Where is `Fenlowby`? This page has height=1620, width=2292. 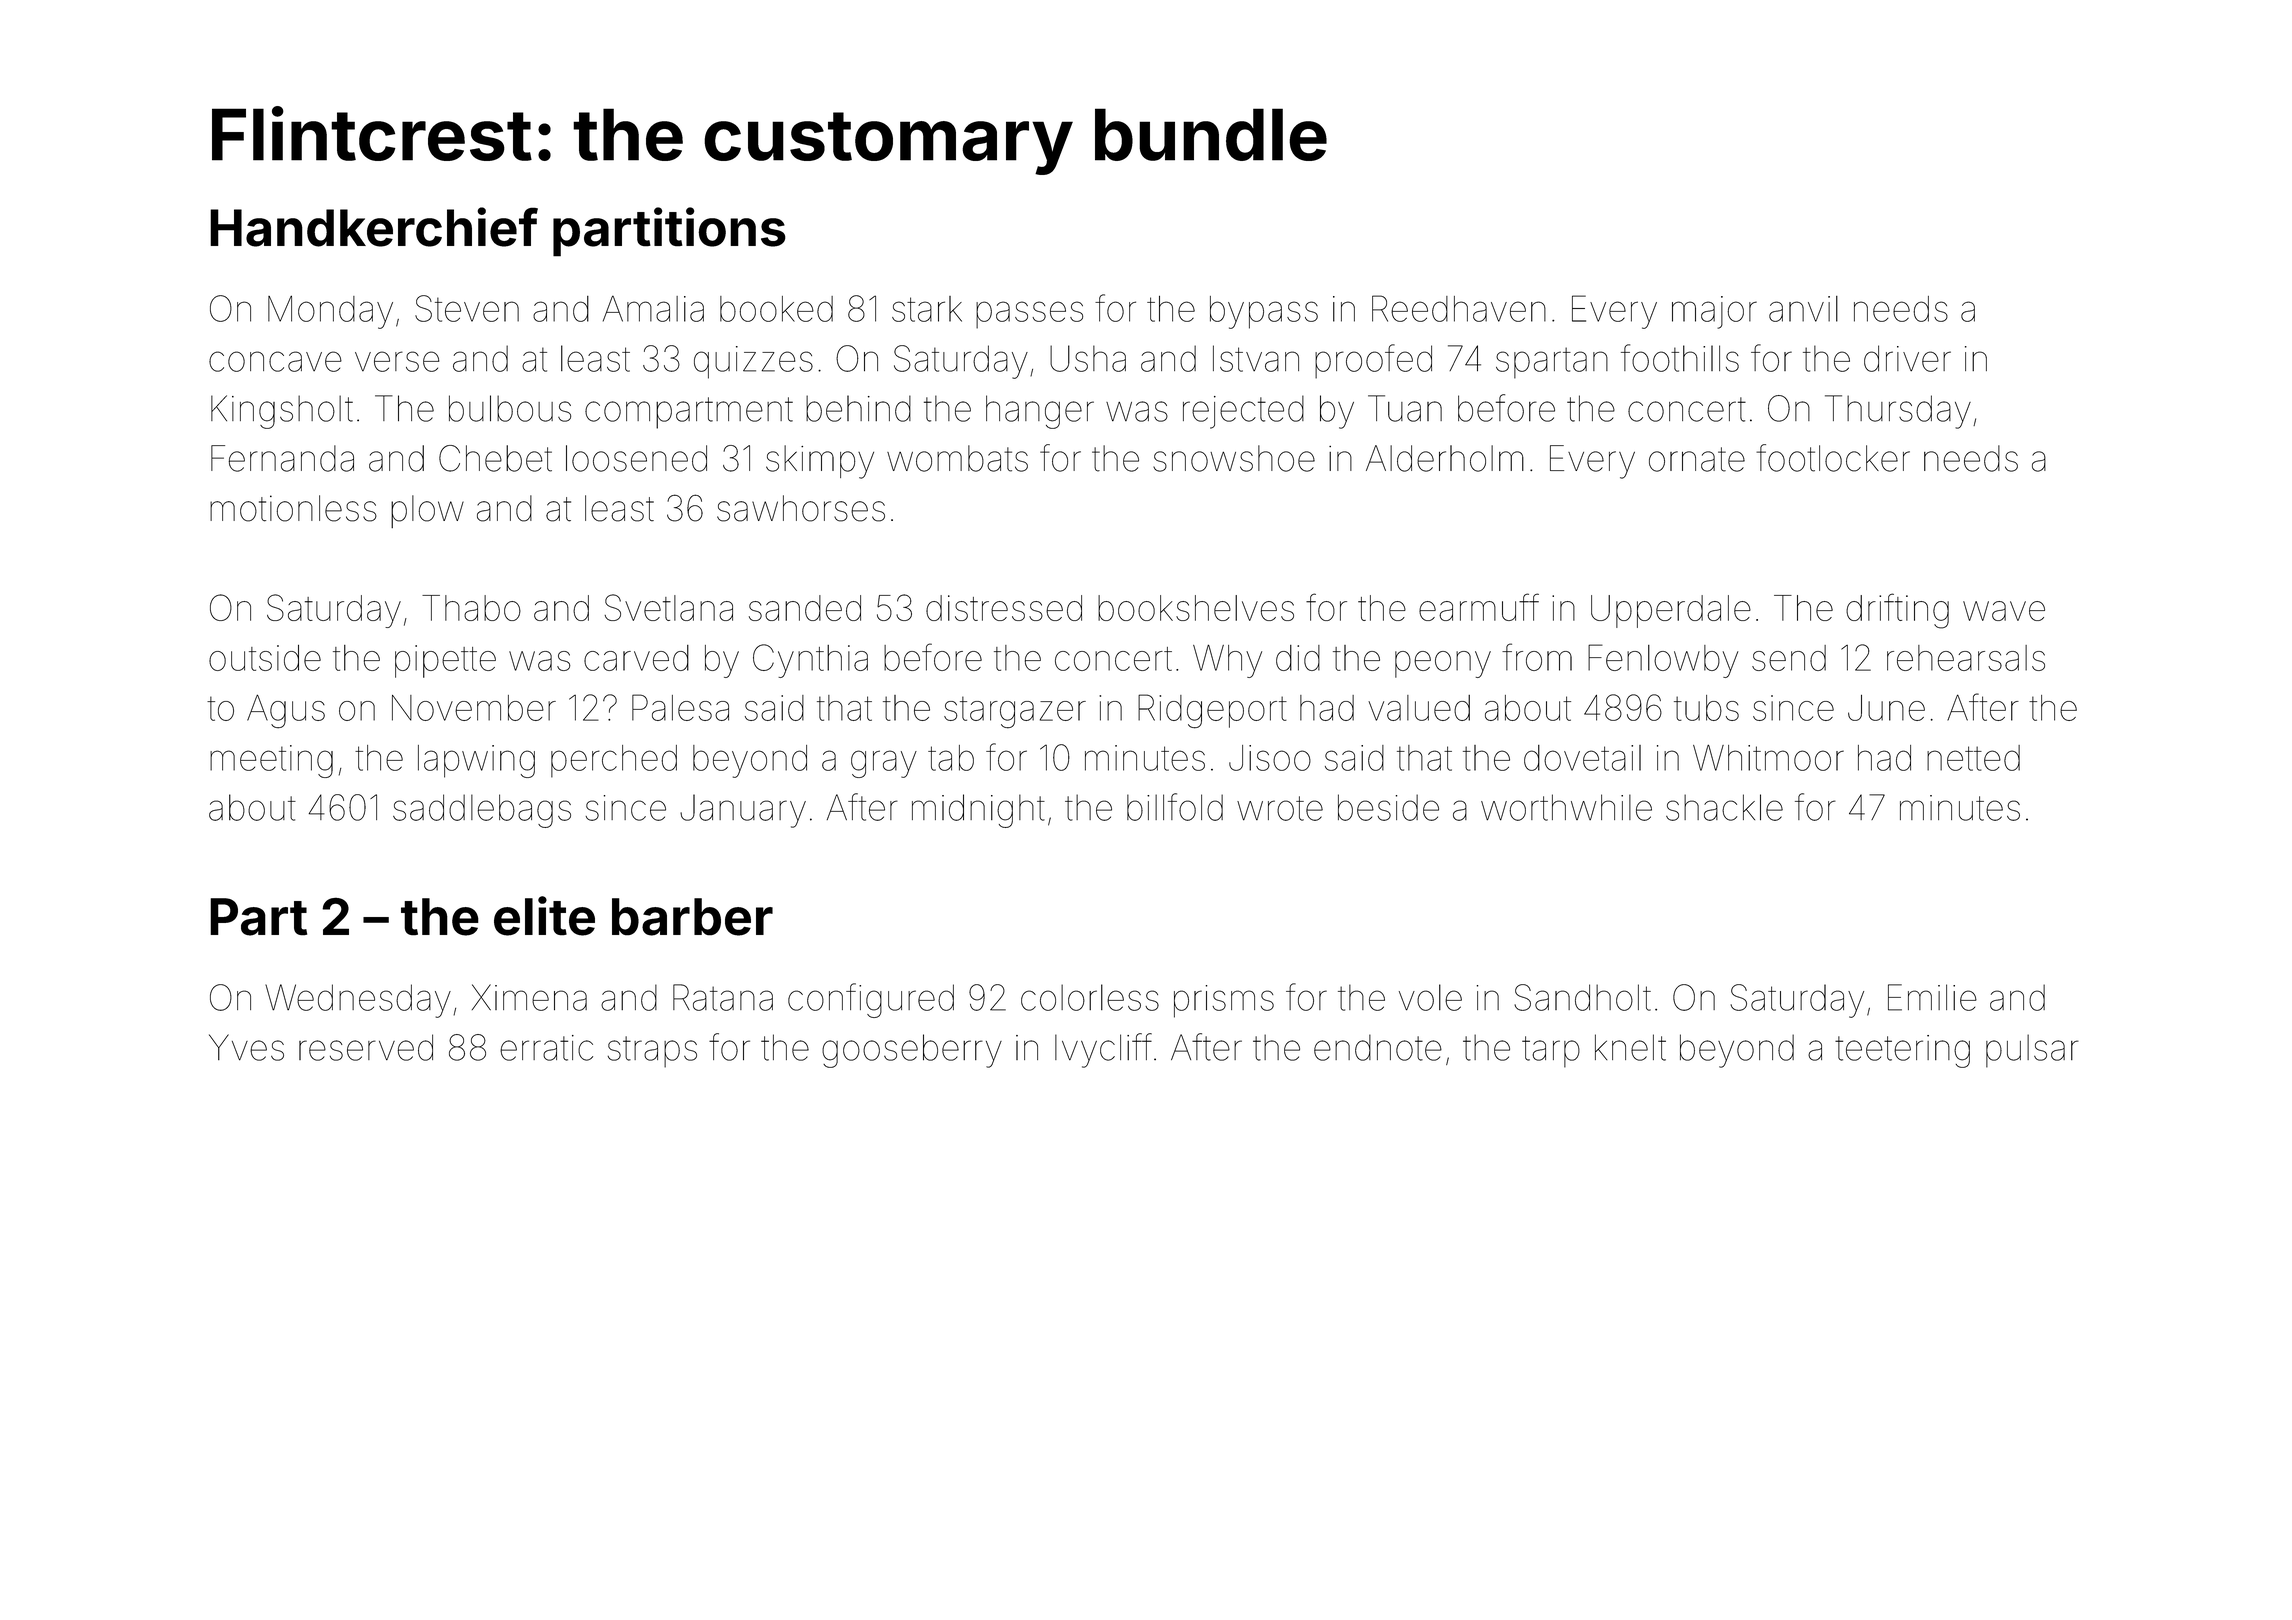 Fenlowby is located at coordinates (1663, 661).
